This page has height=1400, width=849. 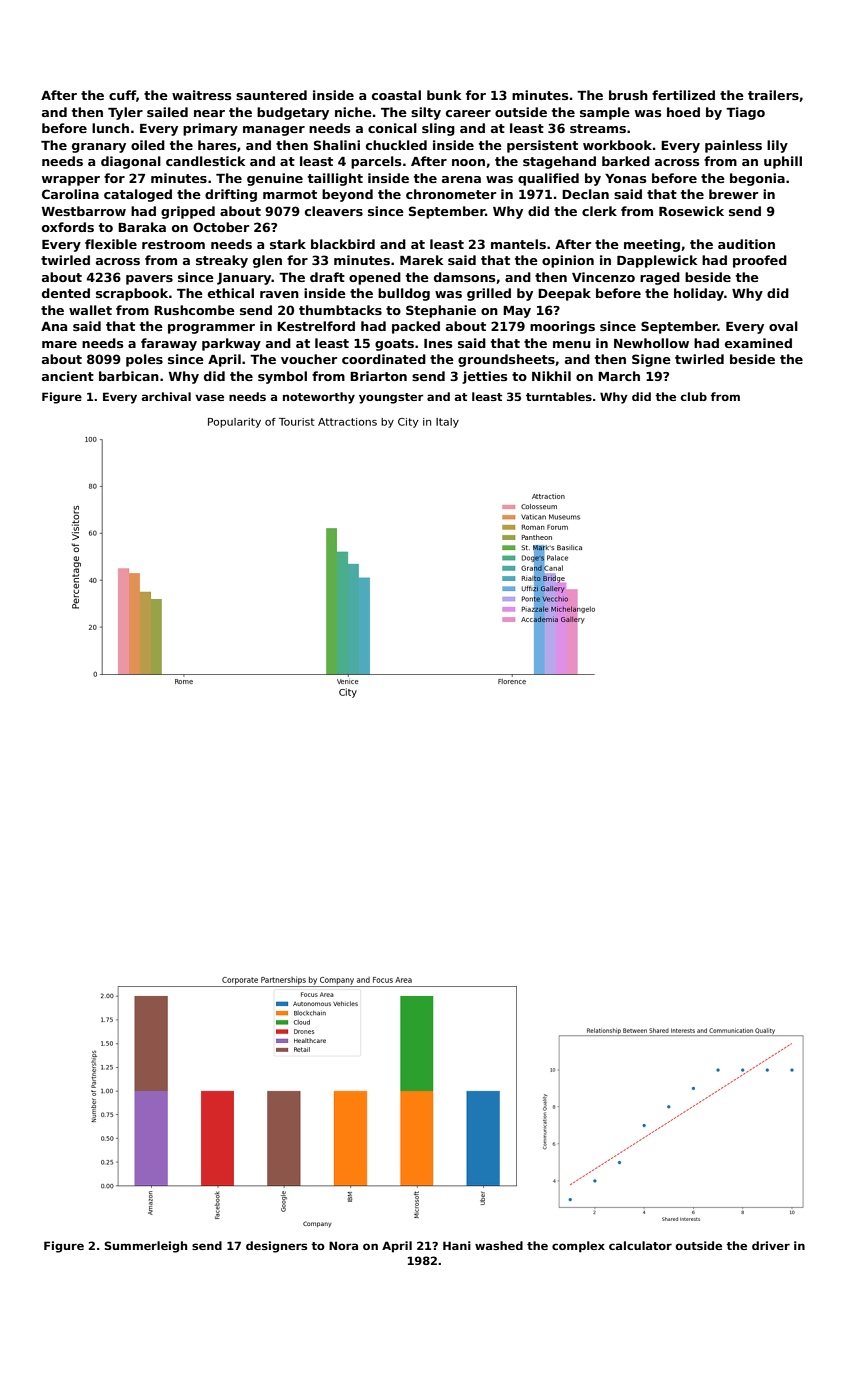 I want to click on turntables, so click(x=559, y=396).
